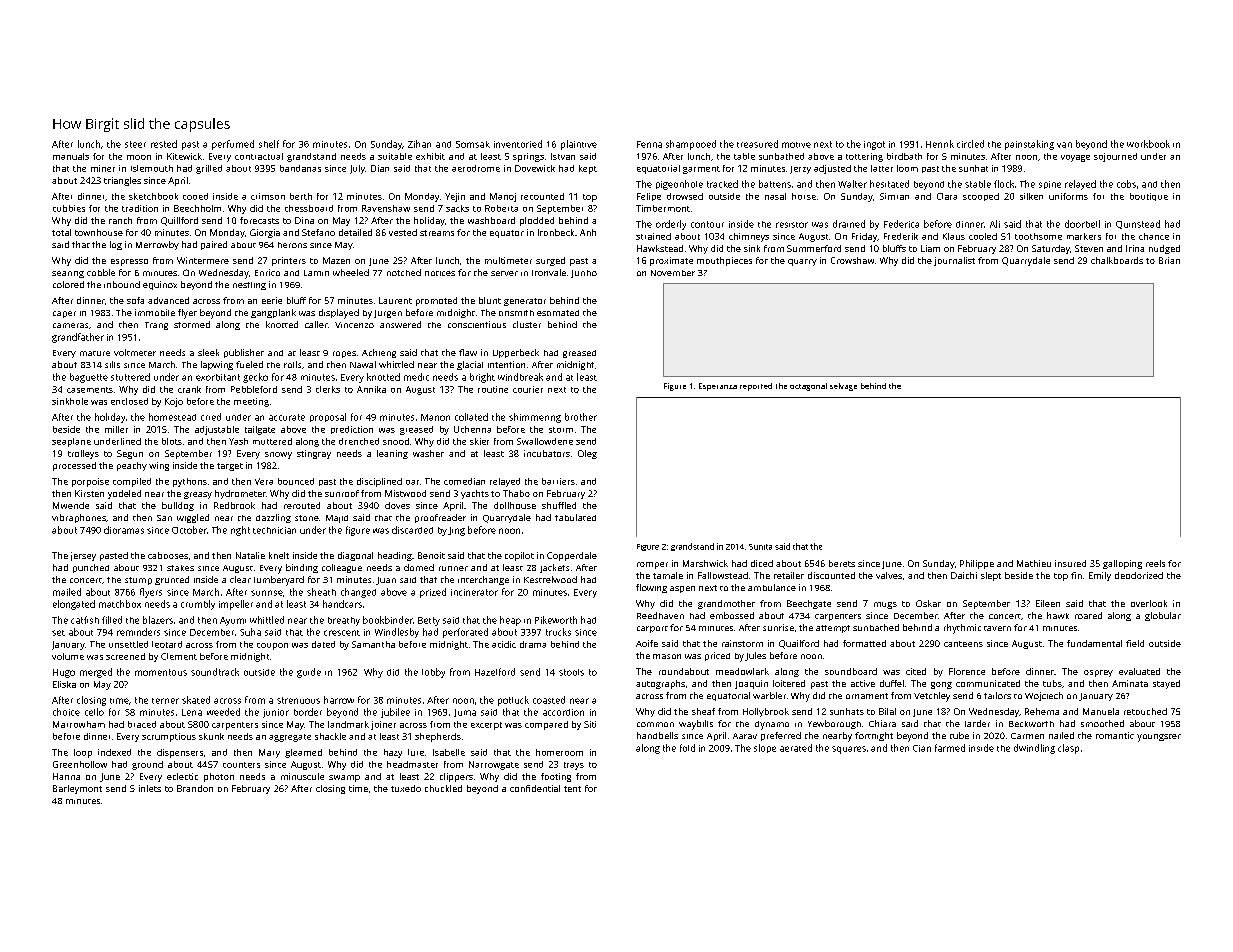 The height and width of the document is (952, 1233). Describe the element at coordinates (537, 221) in the document. I see `plodded` at that location.
